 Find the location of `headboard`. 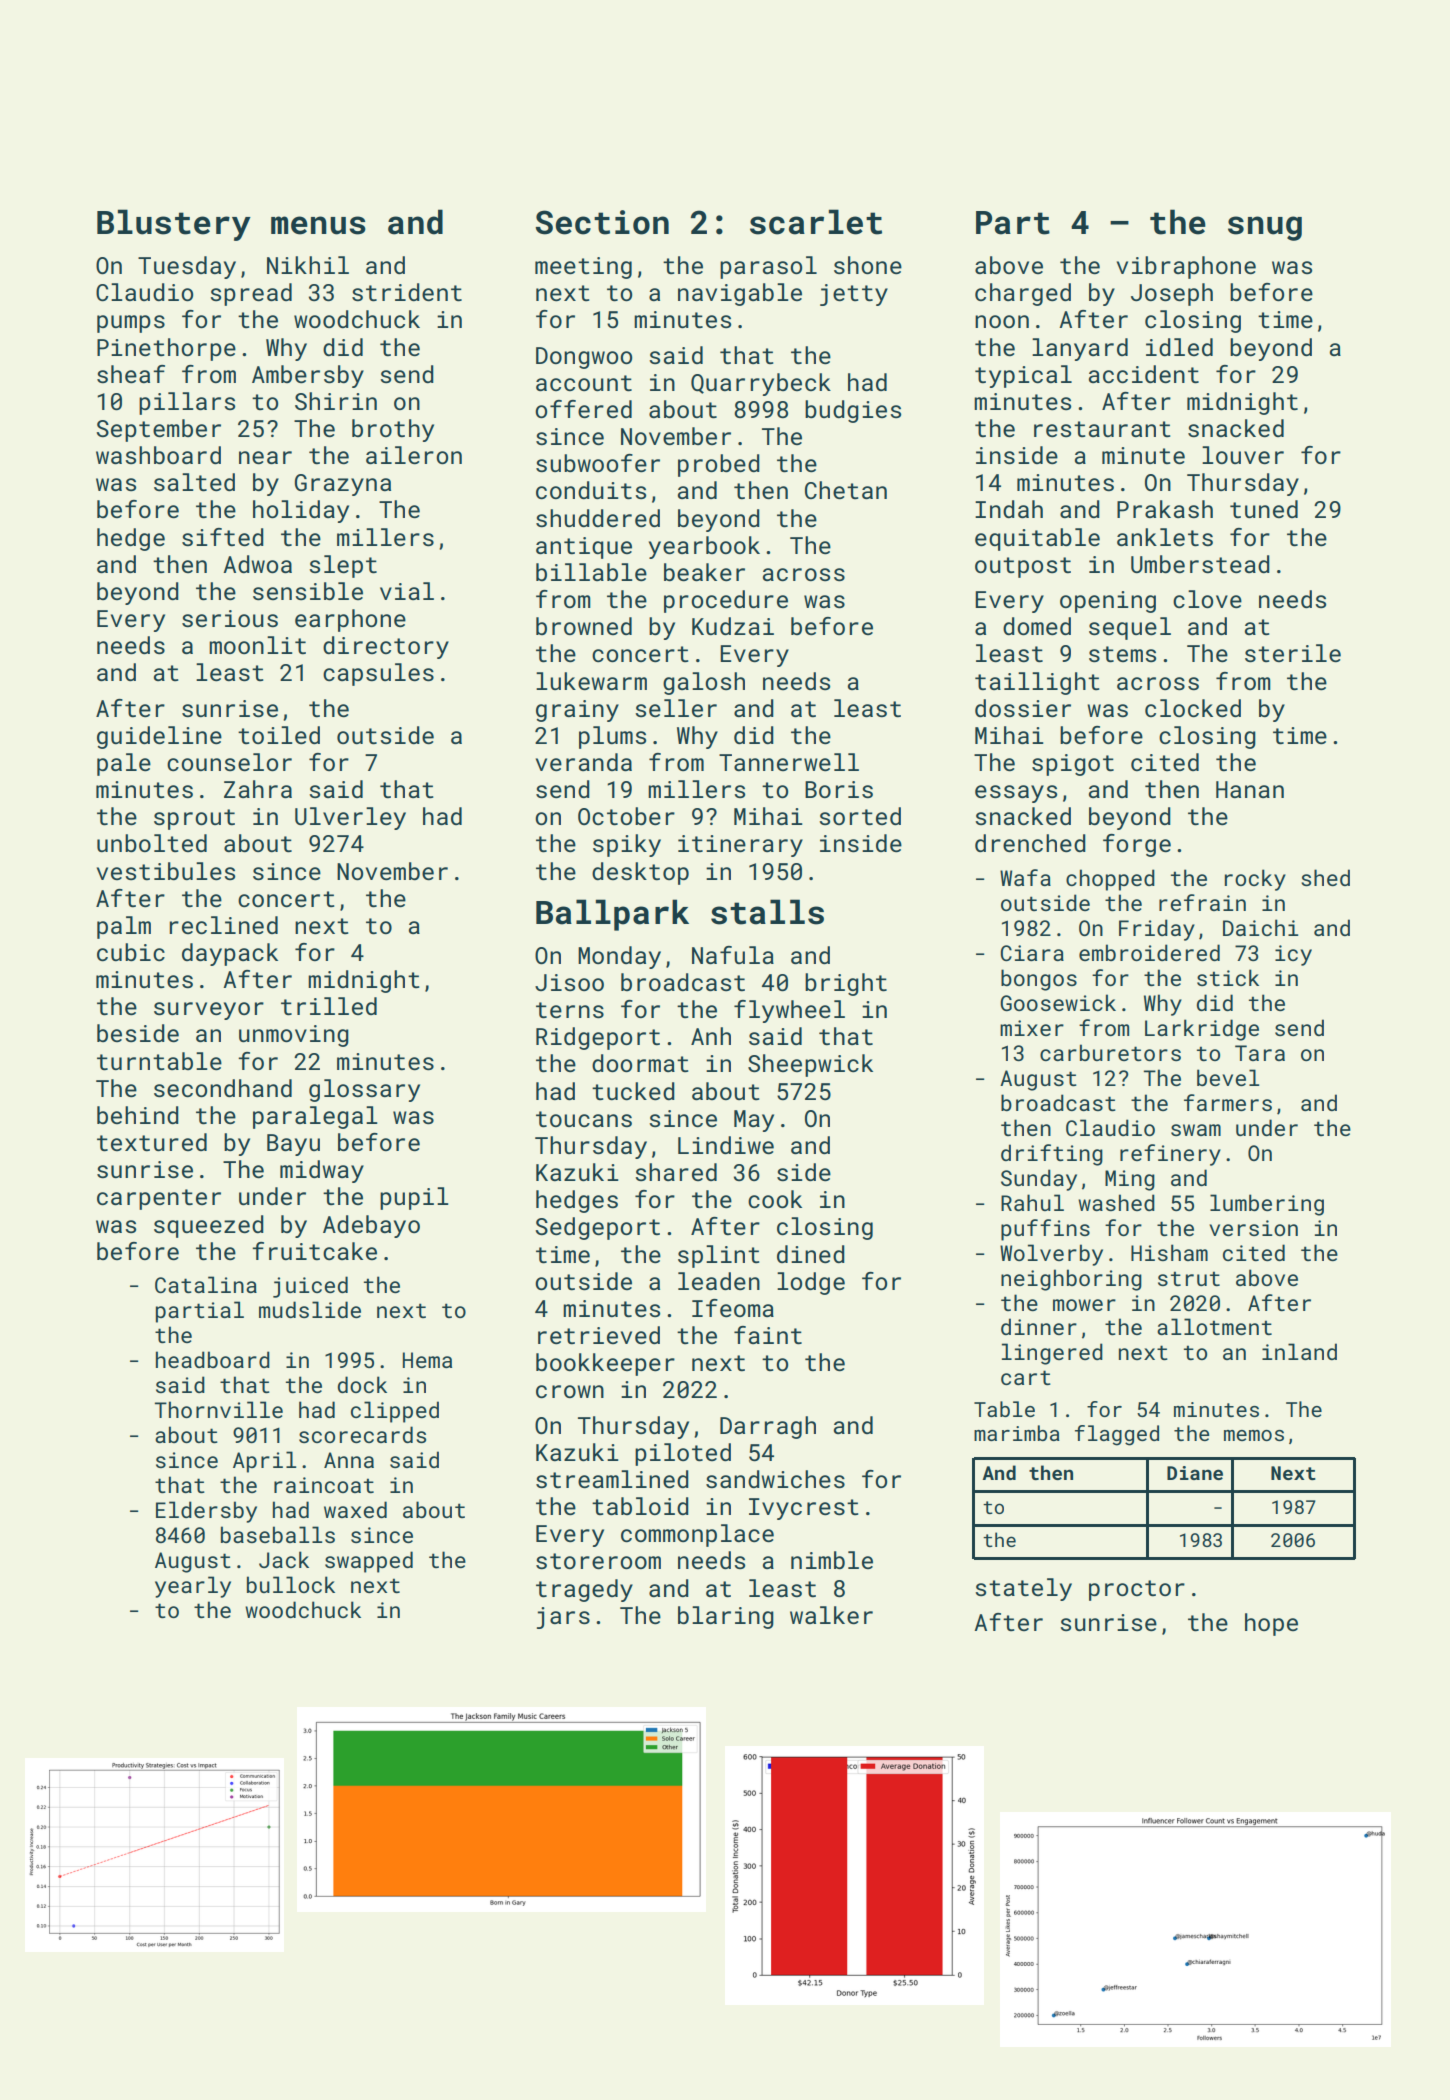

headboard is located at coordinates (213, 1359).
